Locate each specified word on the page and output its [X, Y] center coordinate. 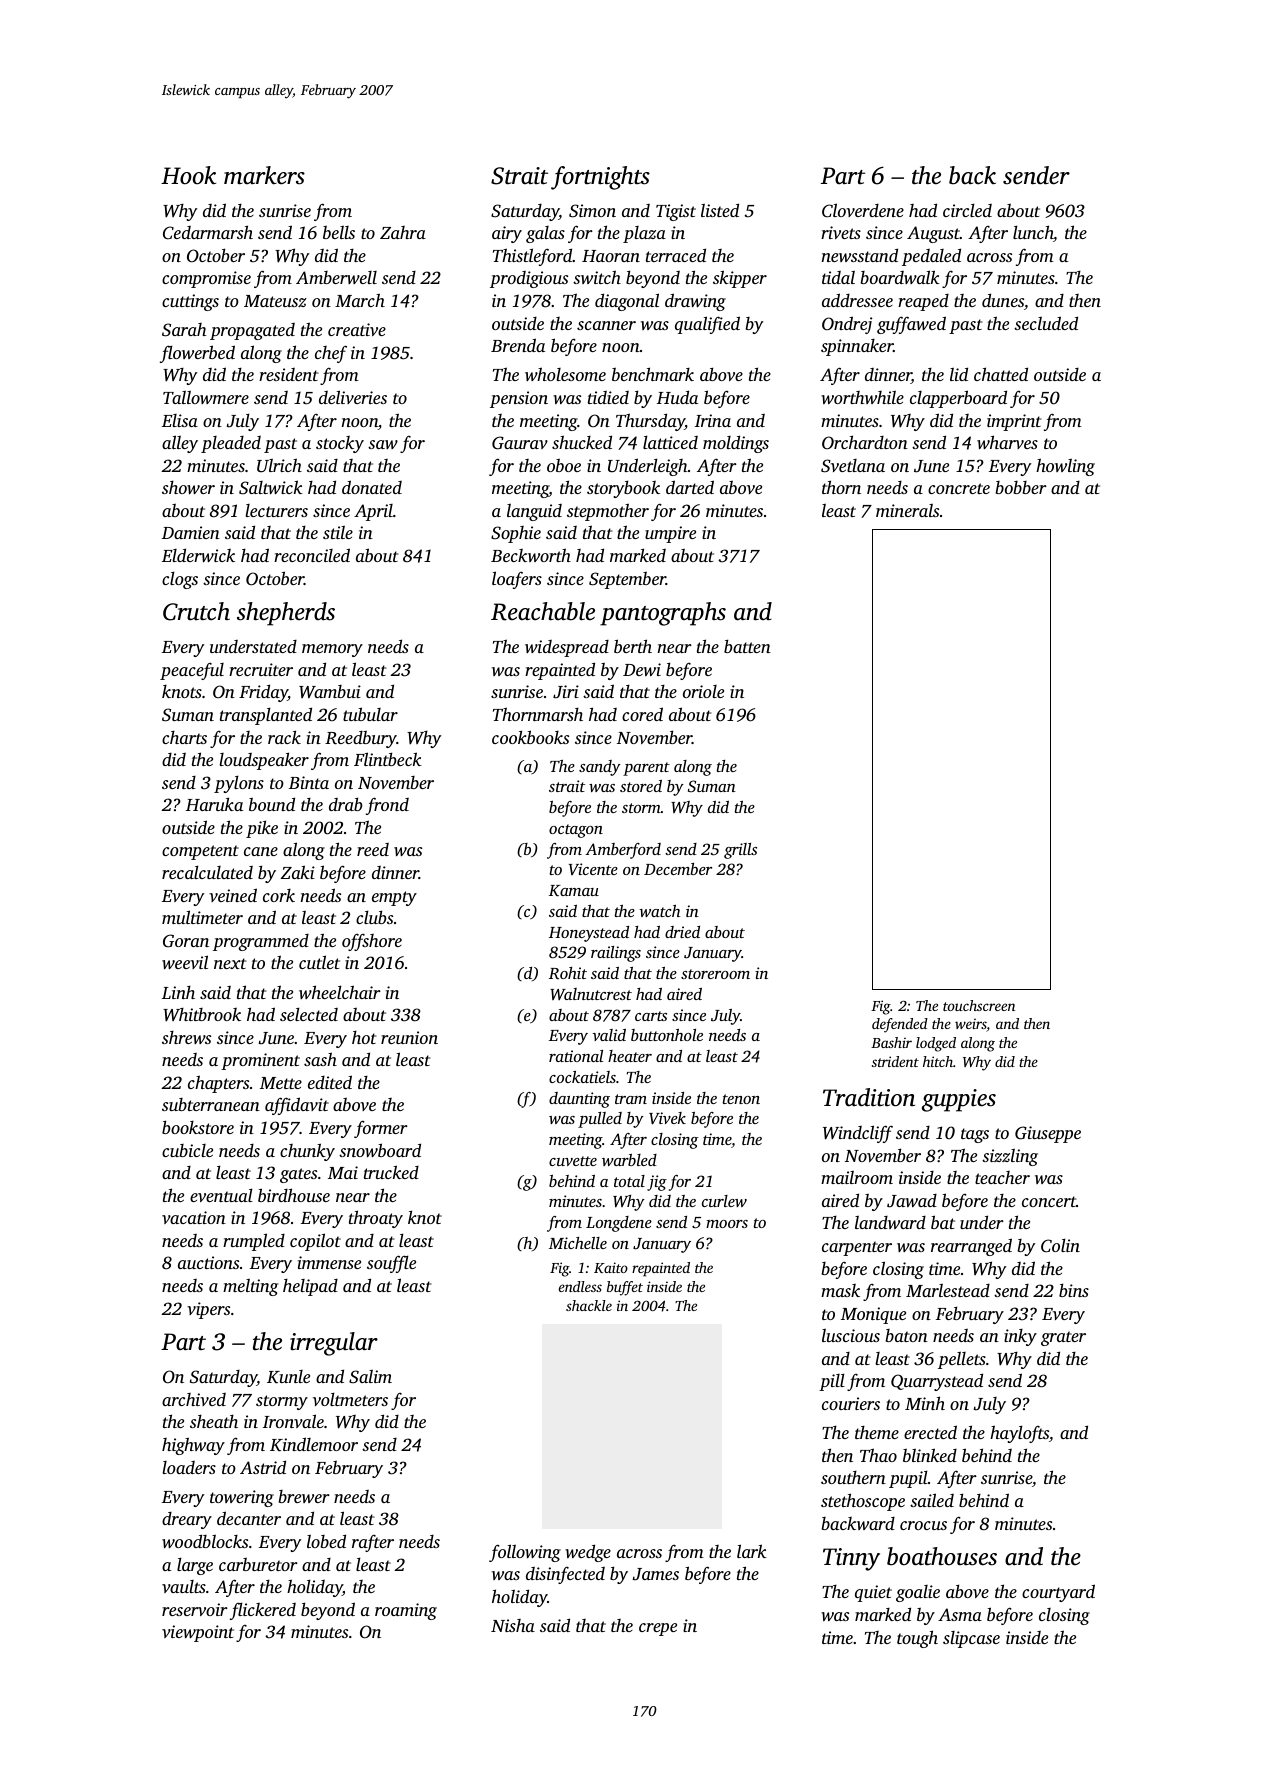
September [627, 580]
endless [580, 1286]
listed [720, 210]
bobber [1021, 487]
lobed [326, 1541]
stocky [340, 444]
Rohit [568, 973]
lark [752, 1551]
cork [279, 895]
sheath [214, 1421]
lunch [1033, 232]
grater [1063, 1338]
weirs [971, 1025]
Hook [188, 175]
